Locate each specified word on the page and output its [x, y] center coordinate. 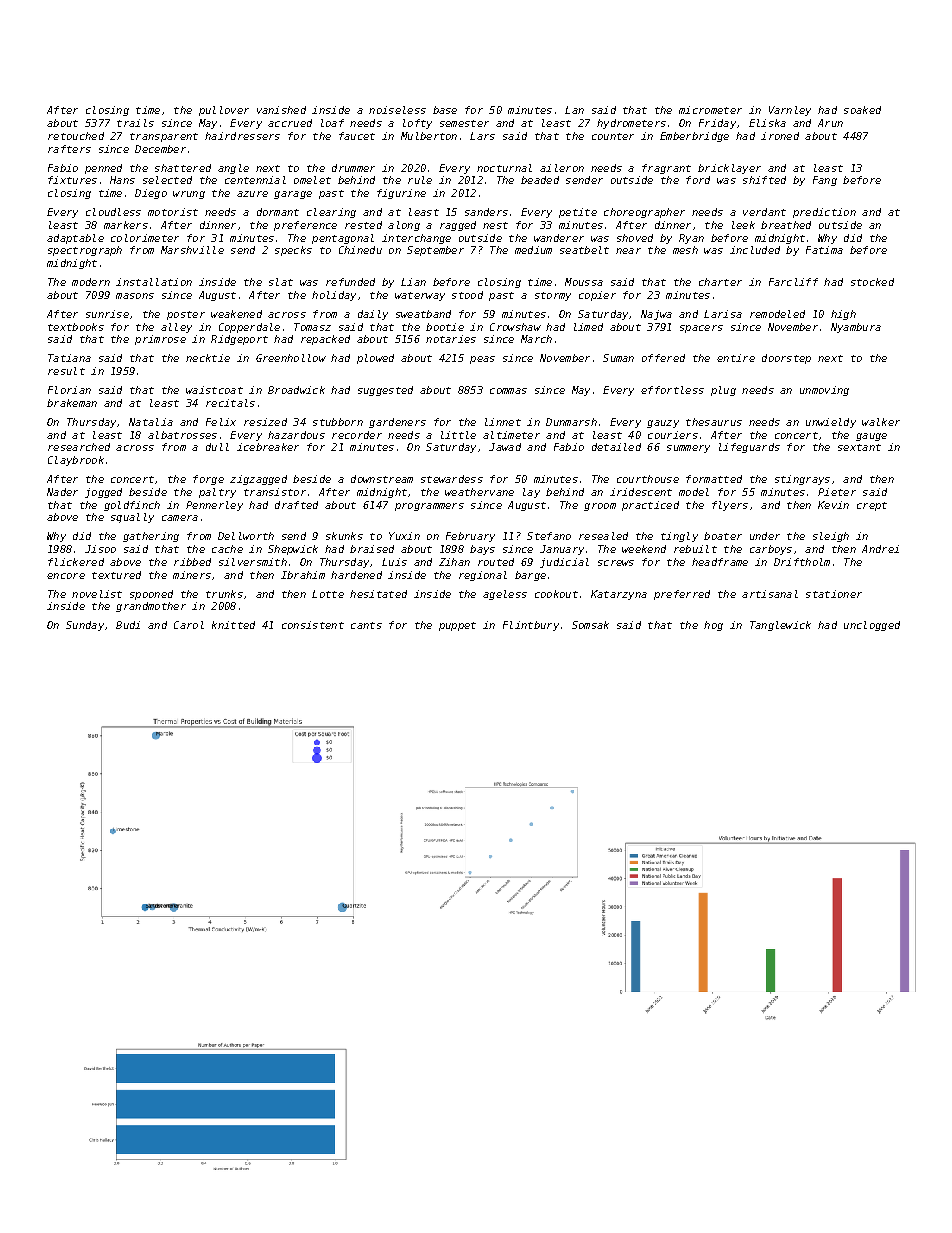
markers [126, 225]
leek [743, 225]
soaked [862, 110]
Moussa [584, 282]
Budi [128, 625]
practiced [650, 506]
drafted [296, 505]
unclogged [872, 626]
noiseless [397, 110]
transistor [275, 492]
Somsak [590, 625]
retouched [76, 136]
